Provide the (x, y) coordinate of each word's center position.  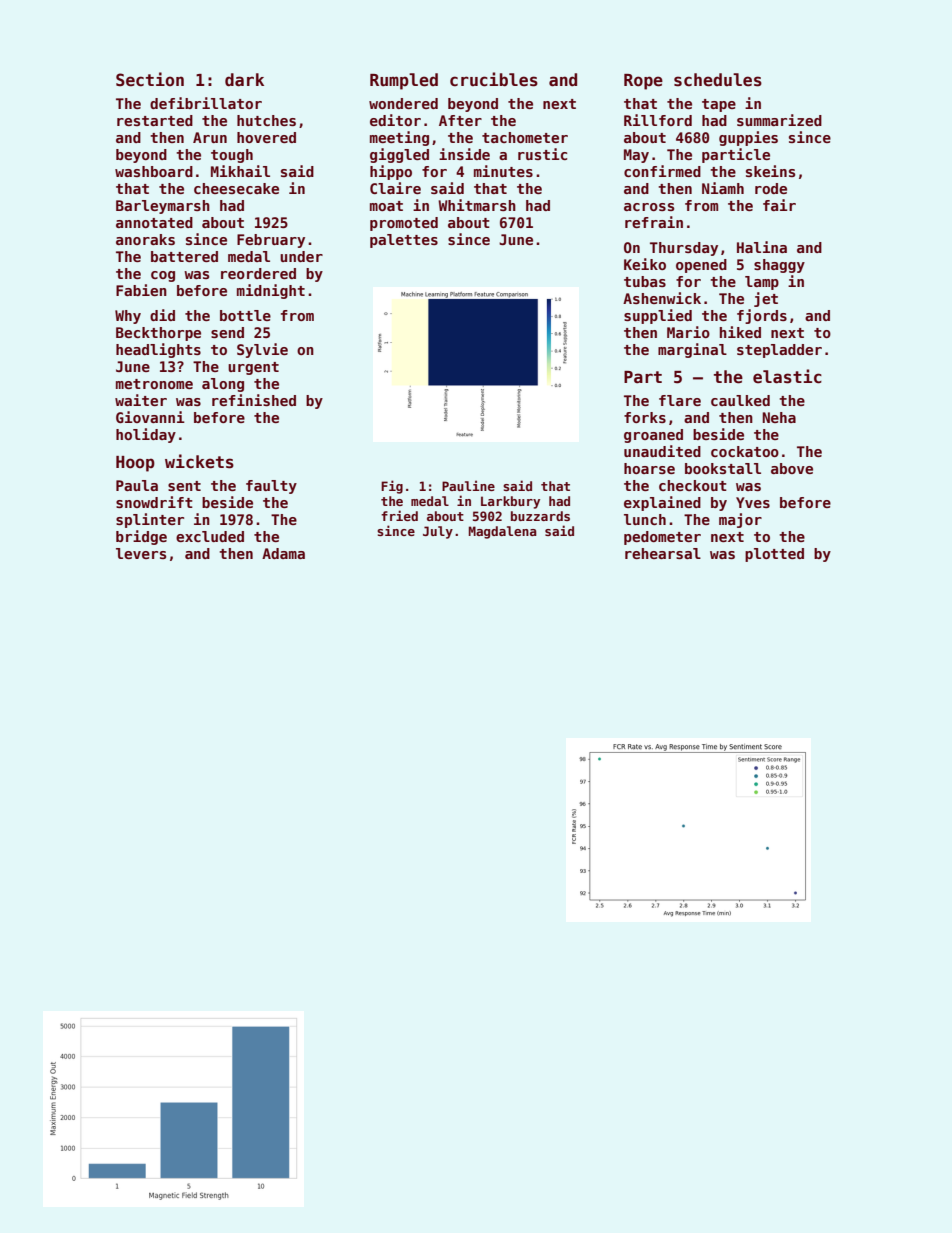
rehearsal (663, 553)
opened (701, 266)
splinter (150, 520)
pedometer (662, 538)
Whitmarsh (477, 205)
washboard (154, 171)
